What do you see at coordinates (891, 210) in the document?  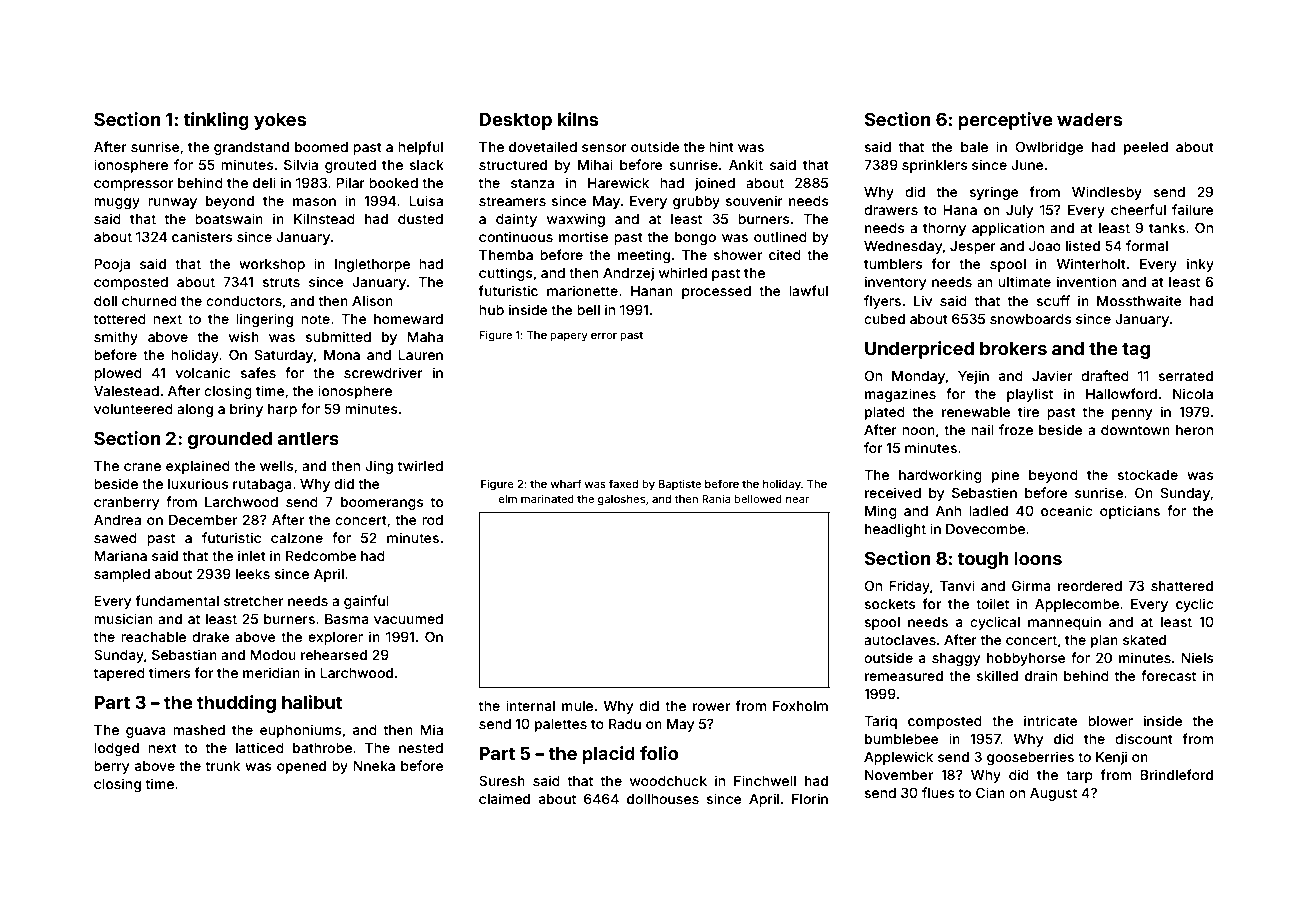 I see `drawers` at bounding box center [891, 210].
